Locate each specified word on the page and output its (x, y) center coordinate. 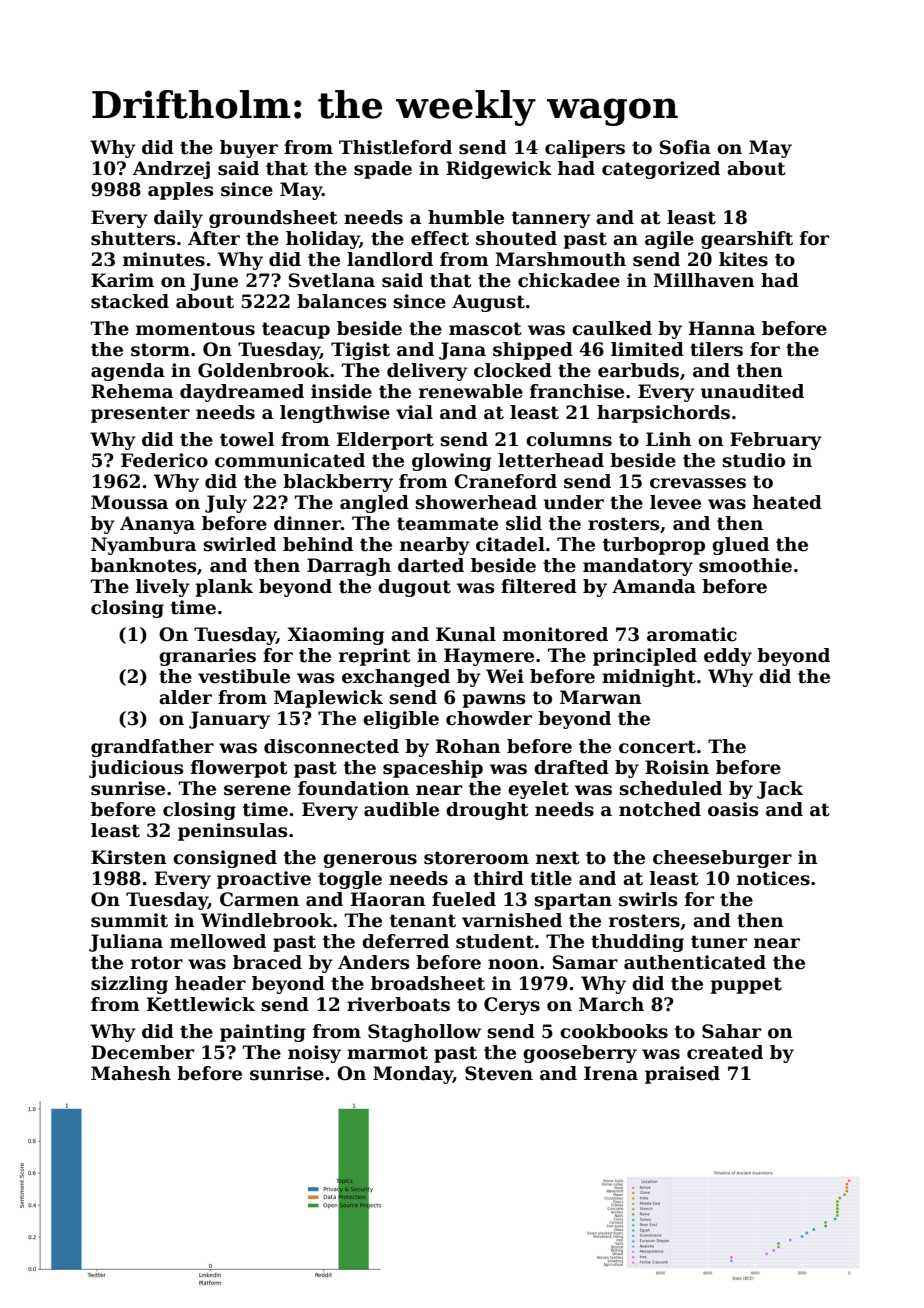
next (558, 858)
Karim (122, 280)
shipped (533, 351)
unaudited (752, 391)
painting (263, 1033)
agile (669, 240)
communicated (290, 460)
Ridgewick (499, 170)
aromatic (692, 634)
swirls (648, 899)
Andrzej (171, 170)
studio (753, 460)
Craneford (505, 481)
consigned (225, 859)
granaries (207, 657)
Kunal (466, 634)
